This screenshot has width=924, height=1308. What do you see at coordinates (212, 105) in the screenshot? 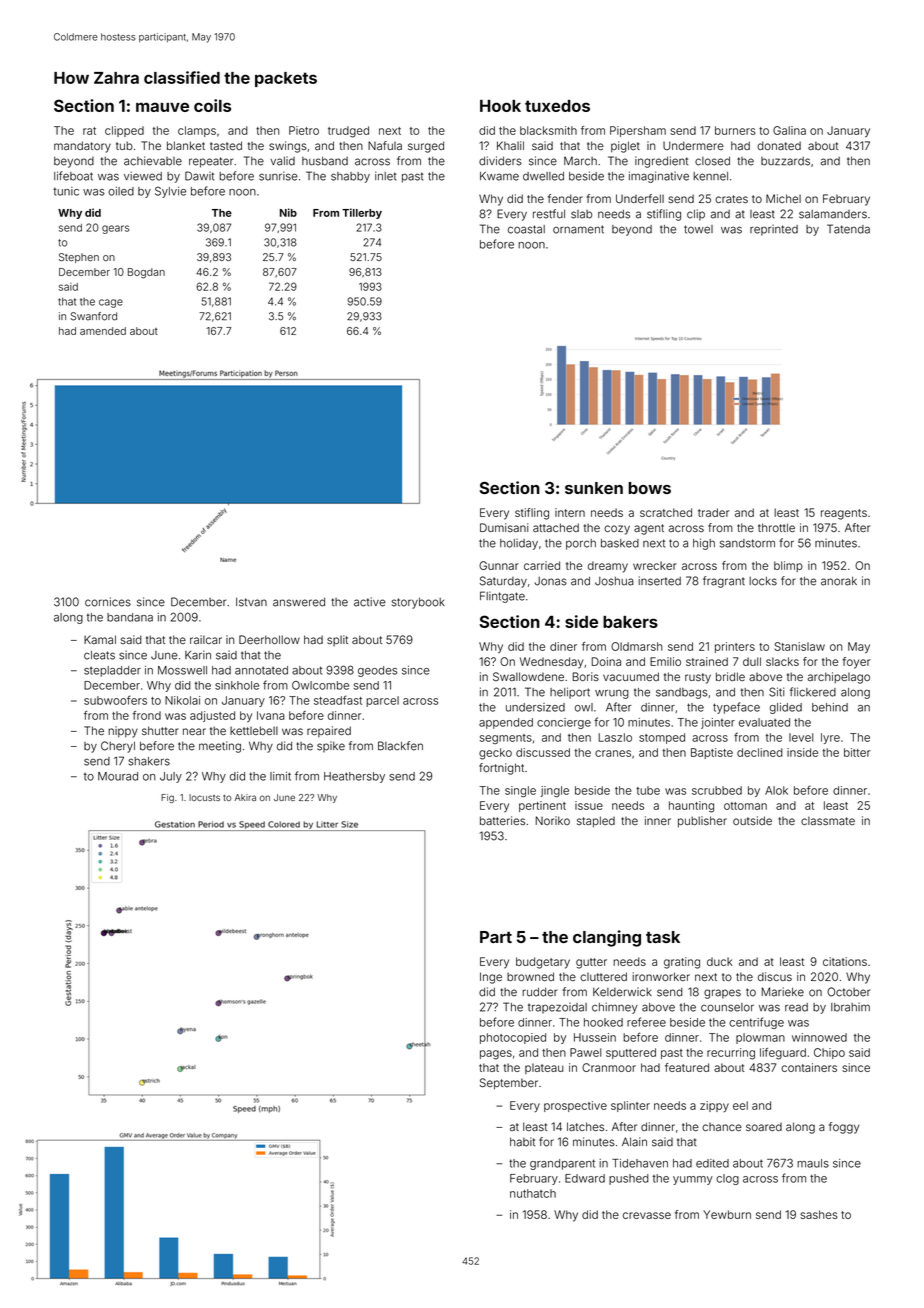
I see `coils` at bounding box center [212, 105].
